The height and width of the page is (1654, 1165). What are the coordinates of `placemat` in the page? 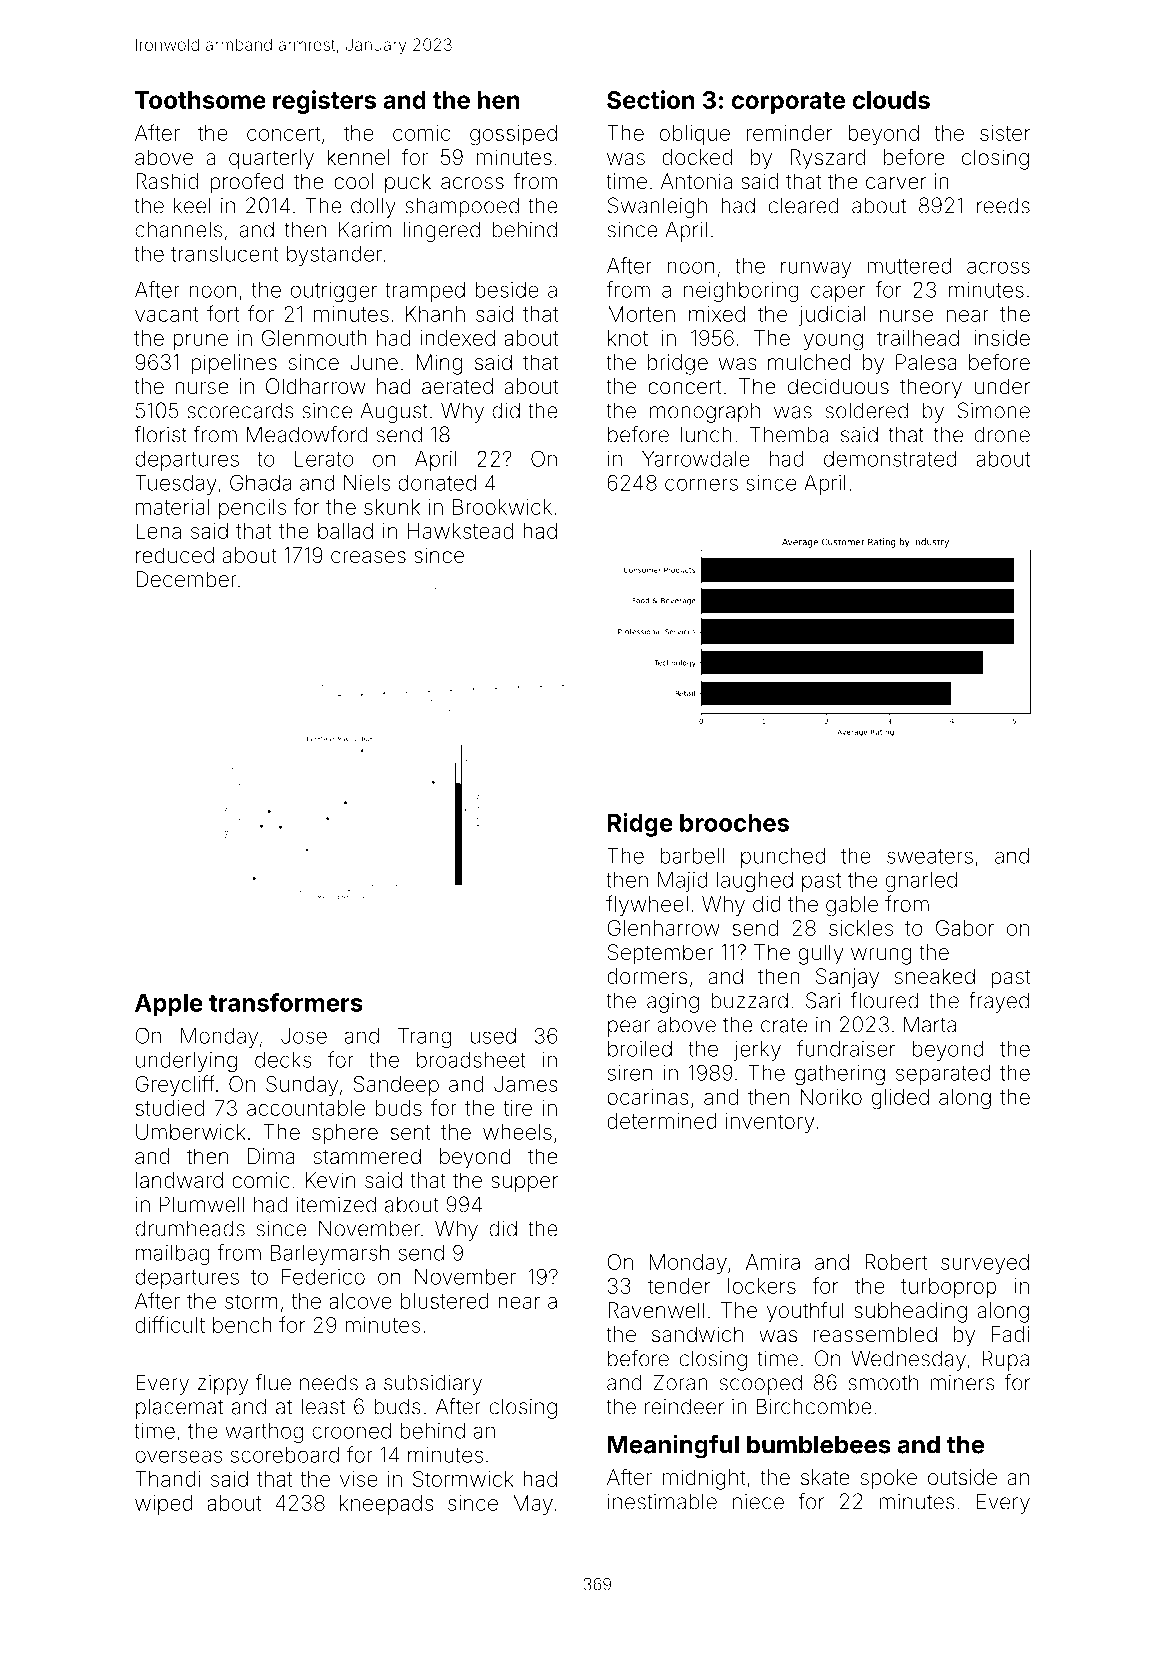 It's located at (179, 1408).
